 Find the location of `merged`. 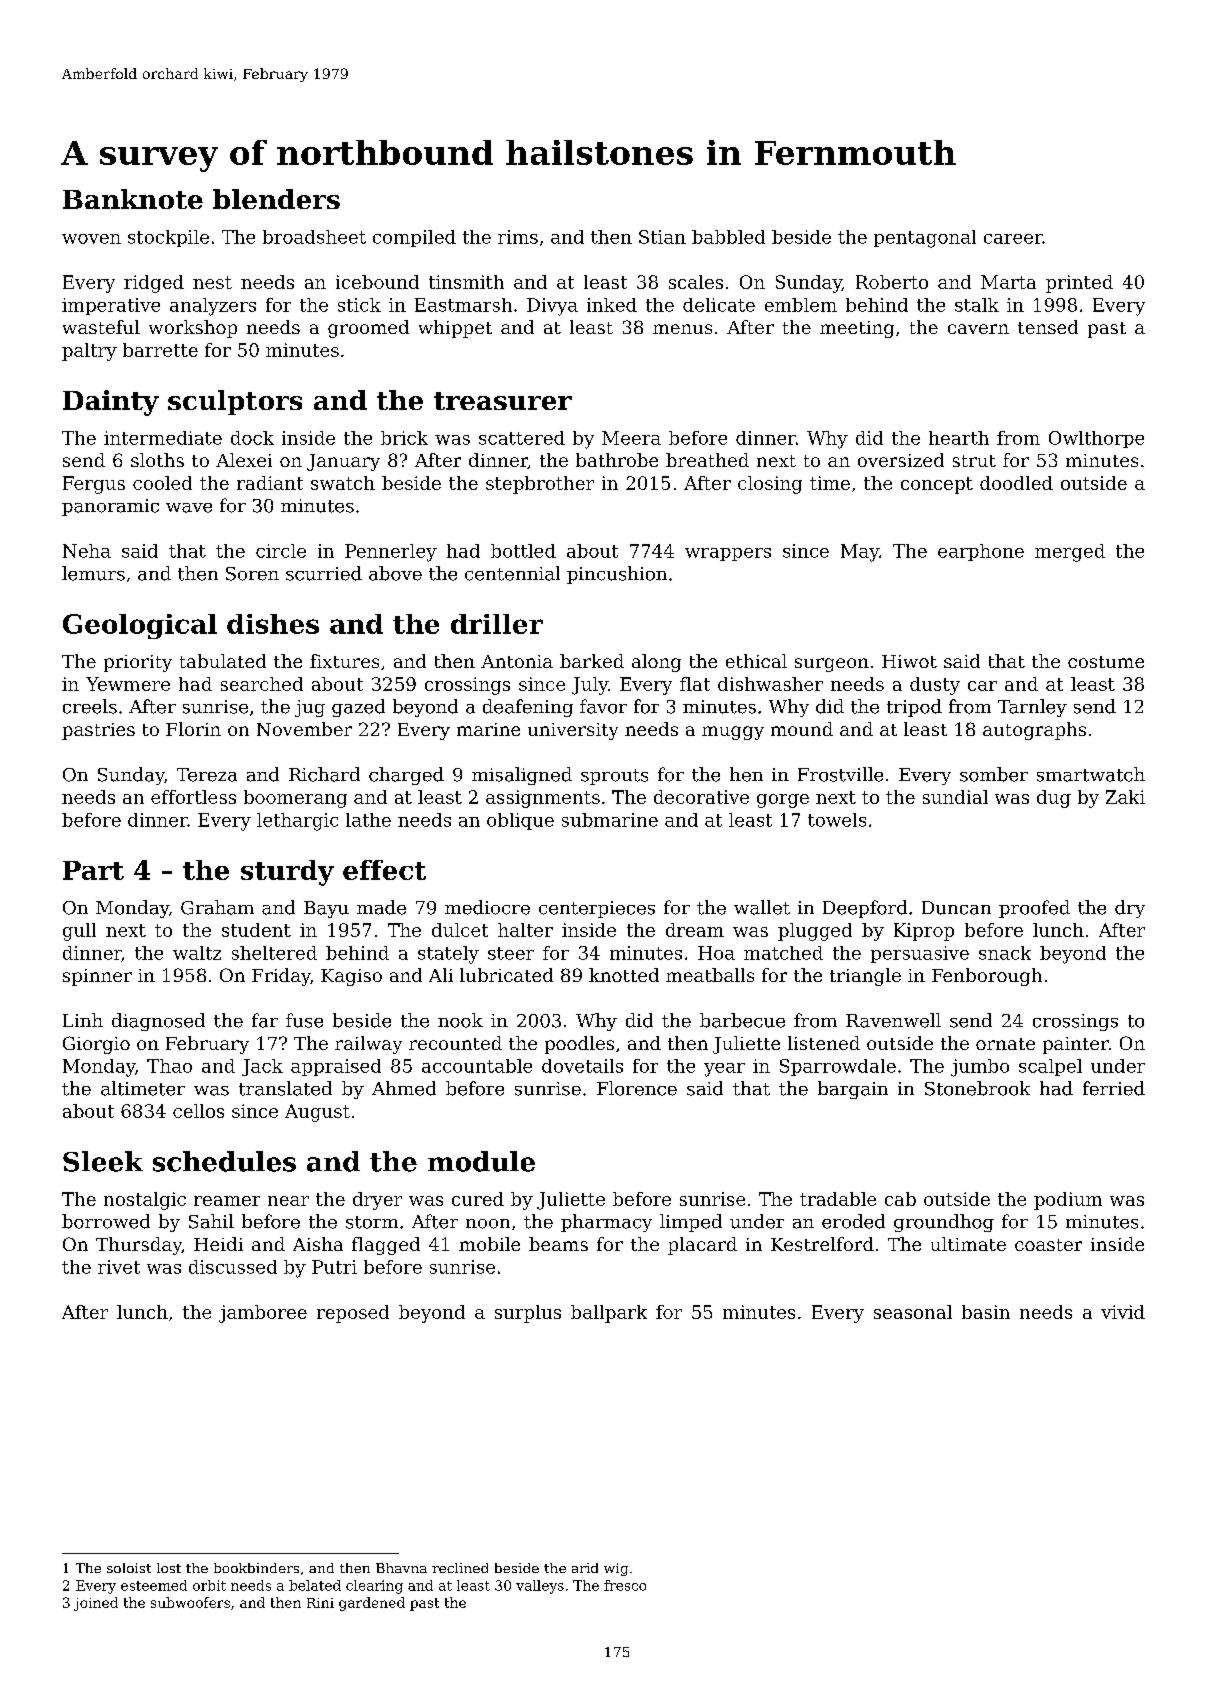

merged is located at coordinates (1070, 553).
